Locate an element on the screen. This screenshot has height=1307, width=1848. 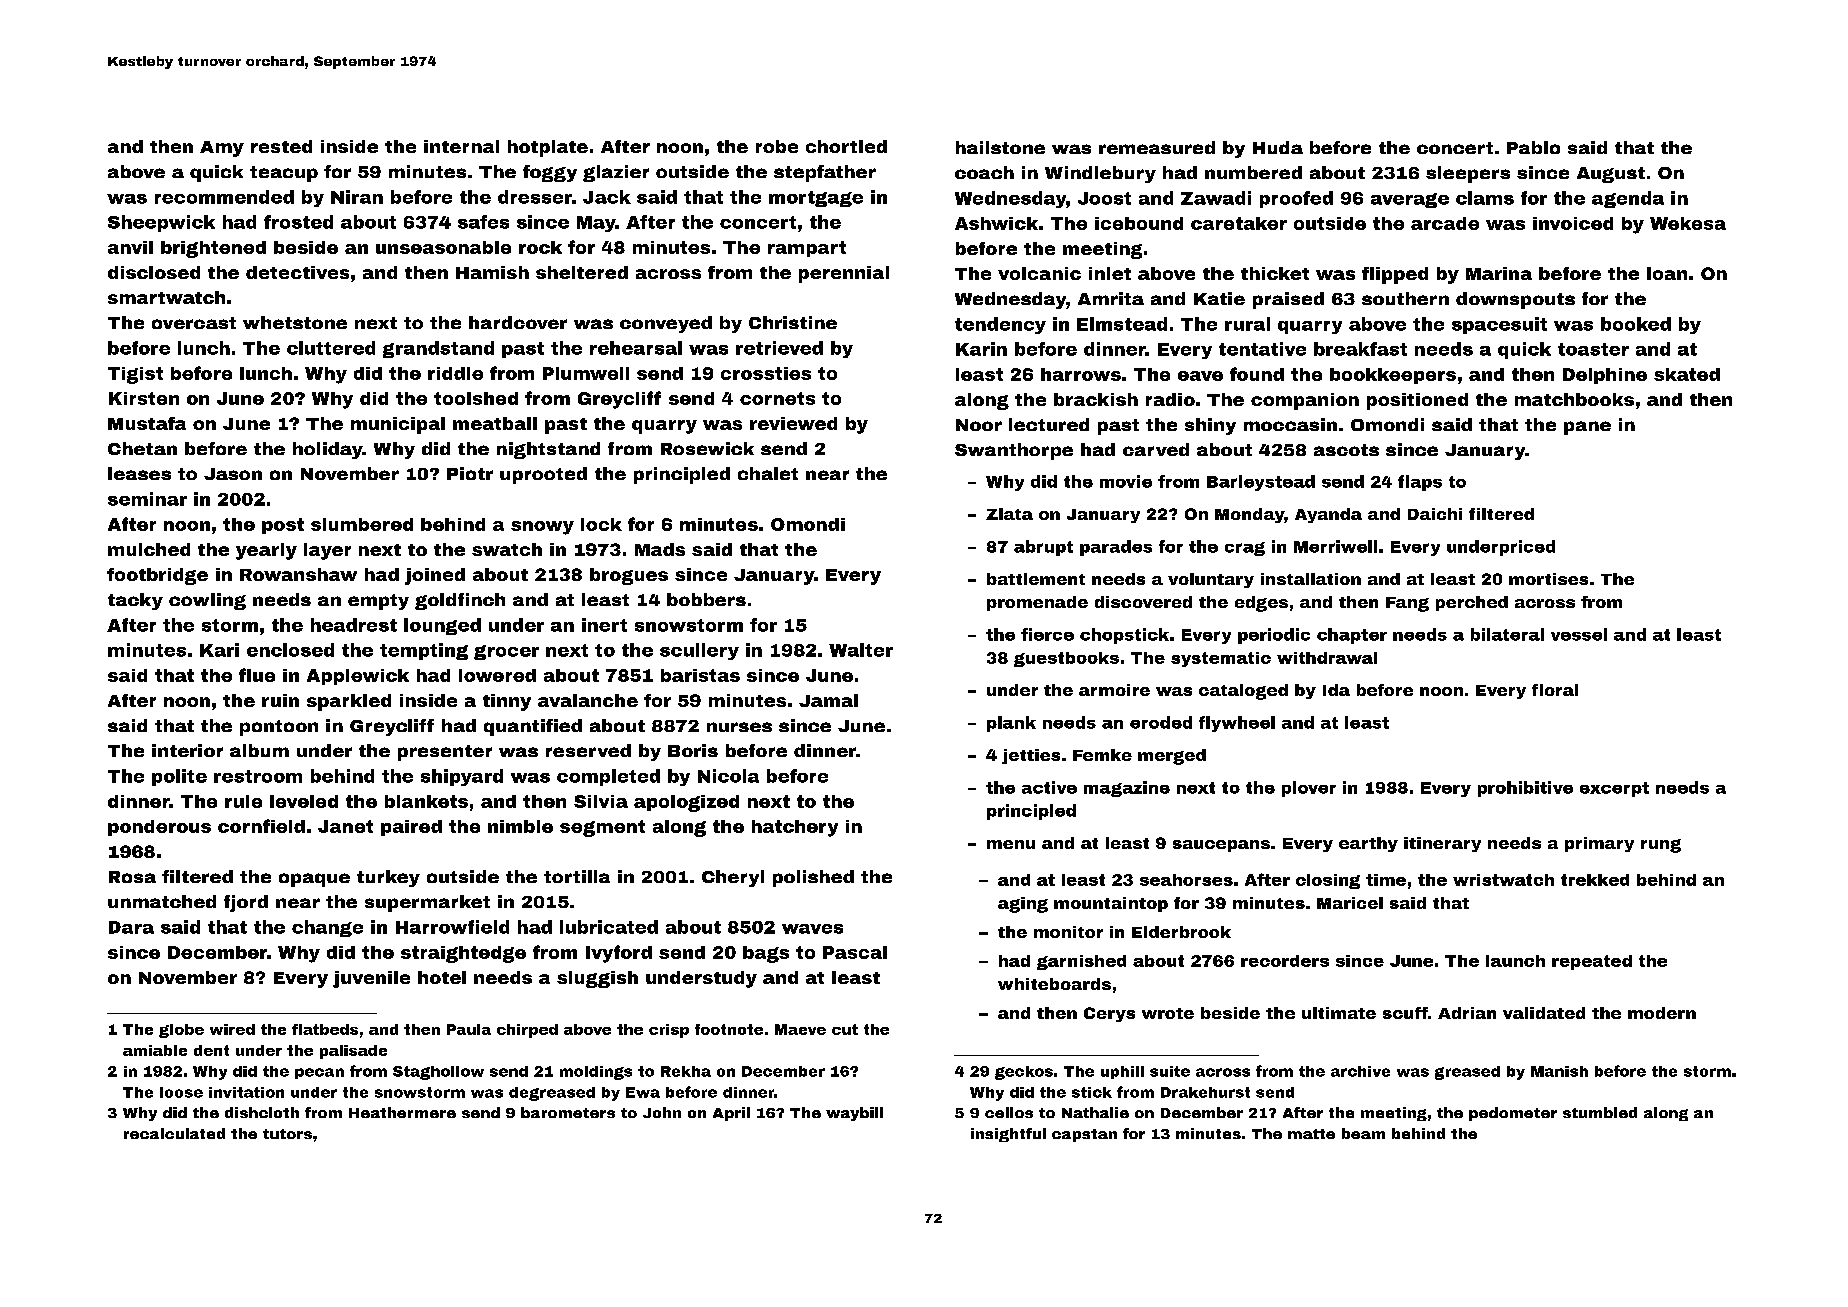
fjord is located at coordinates (246, 903).
